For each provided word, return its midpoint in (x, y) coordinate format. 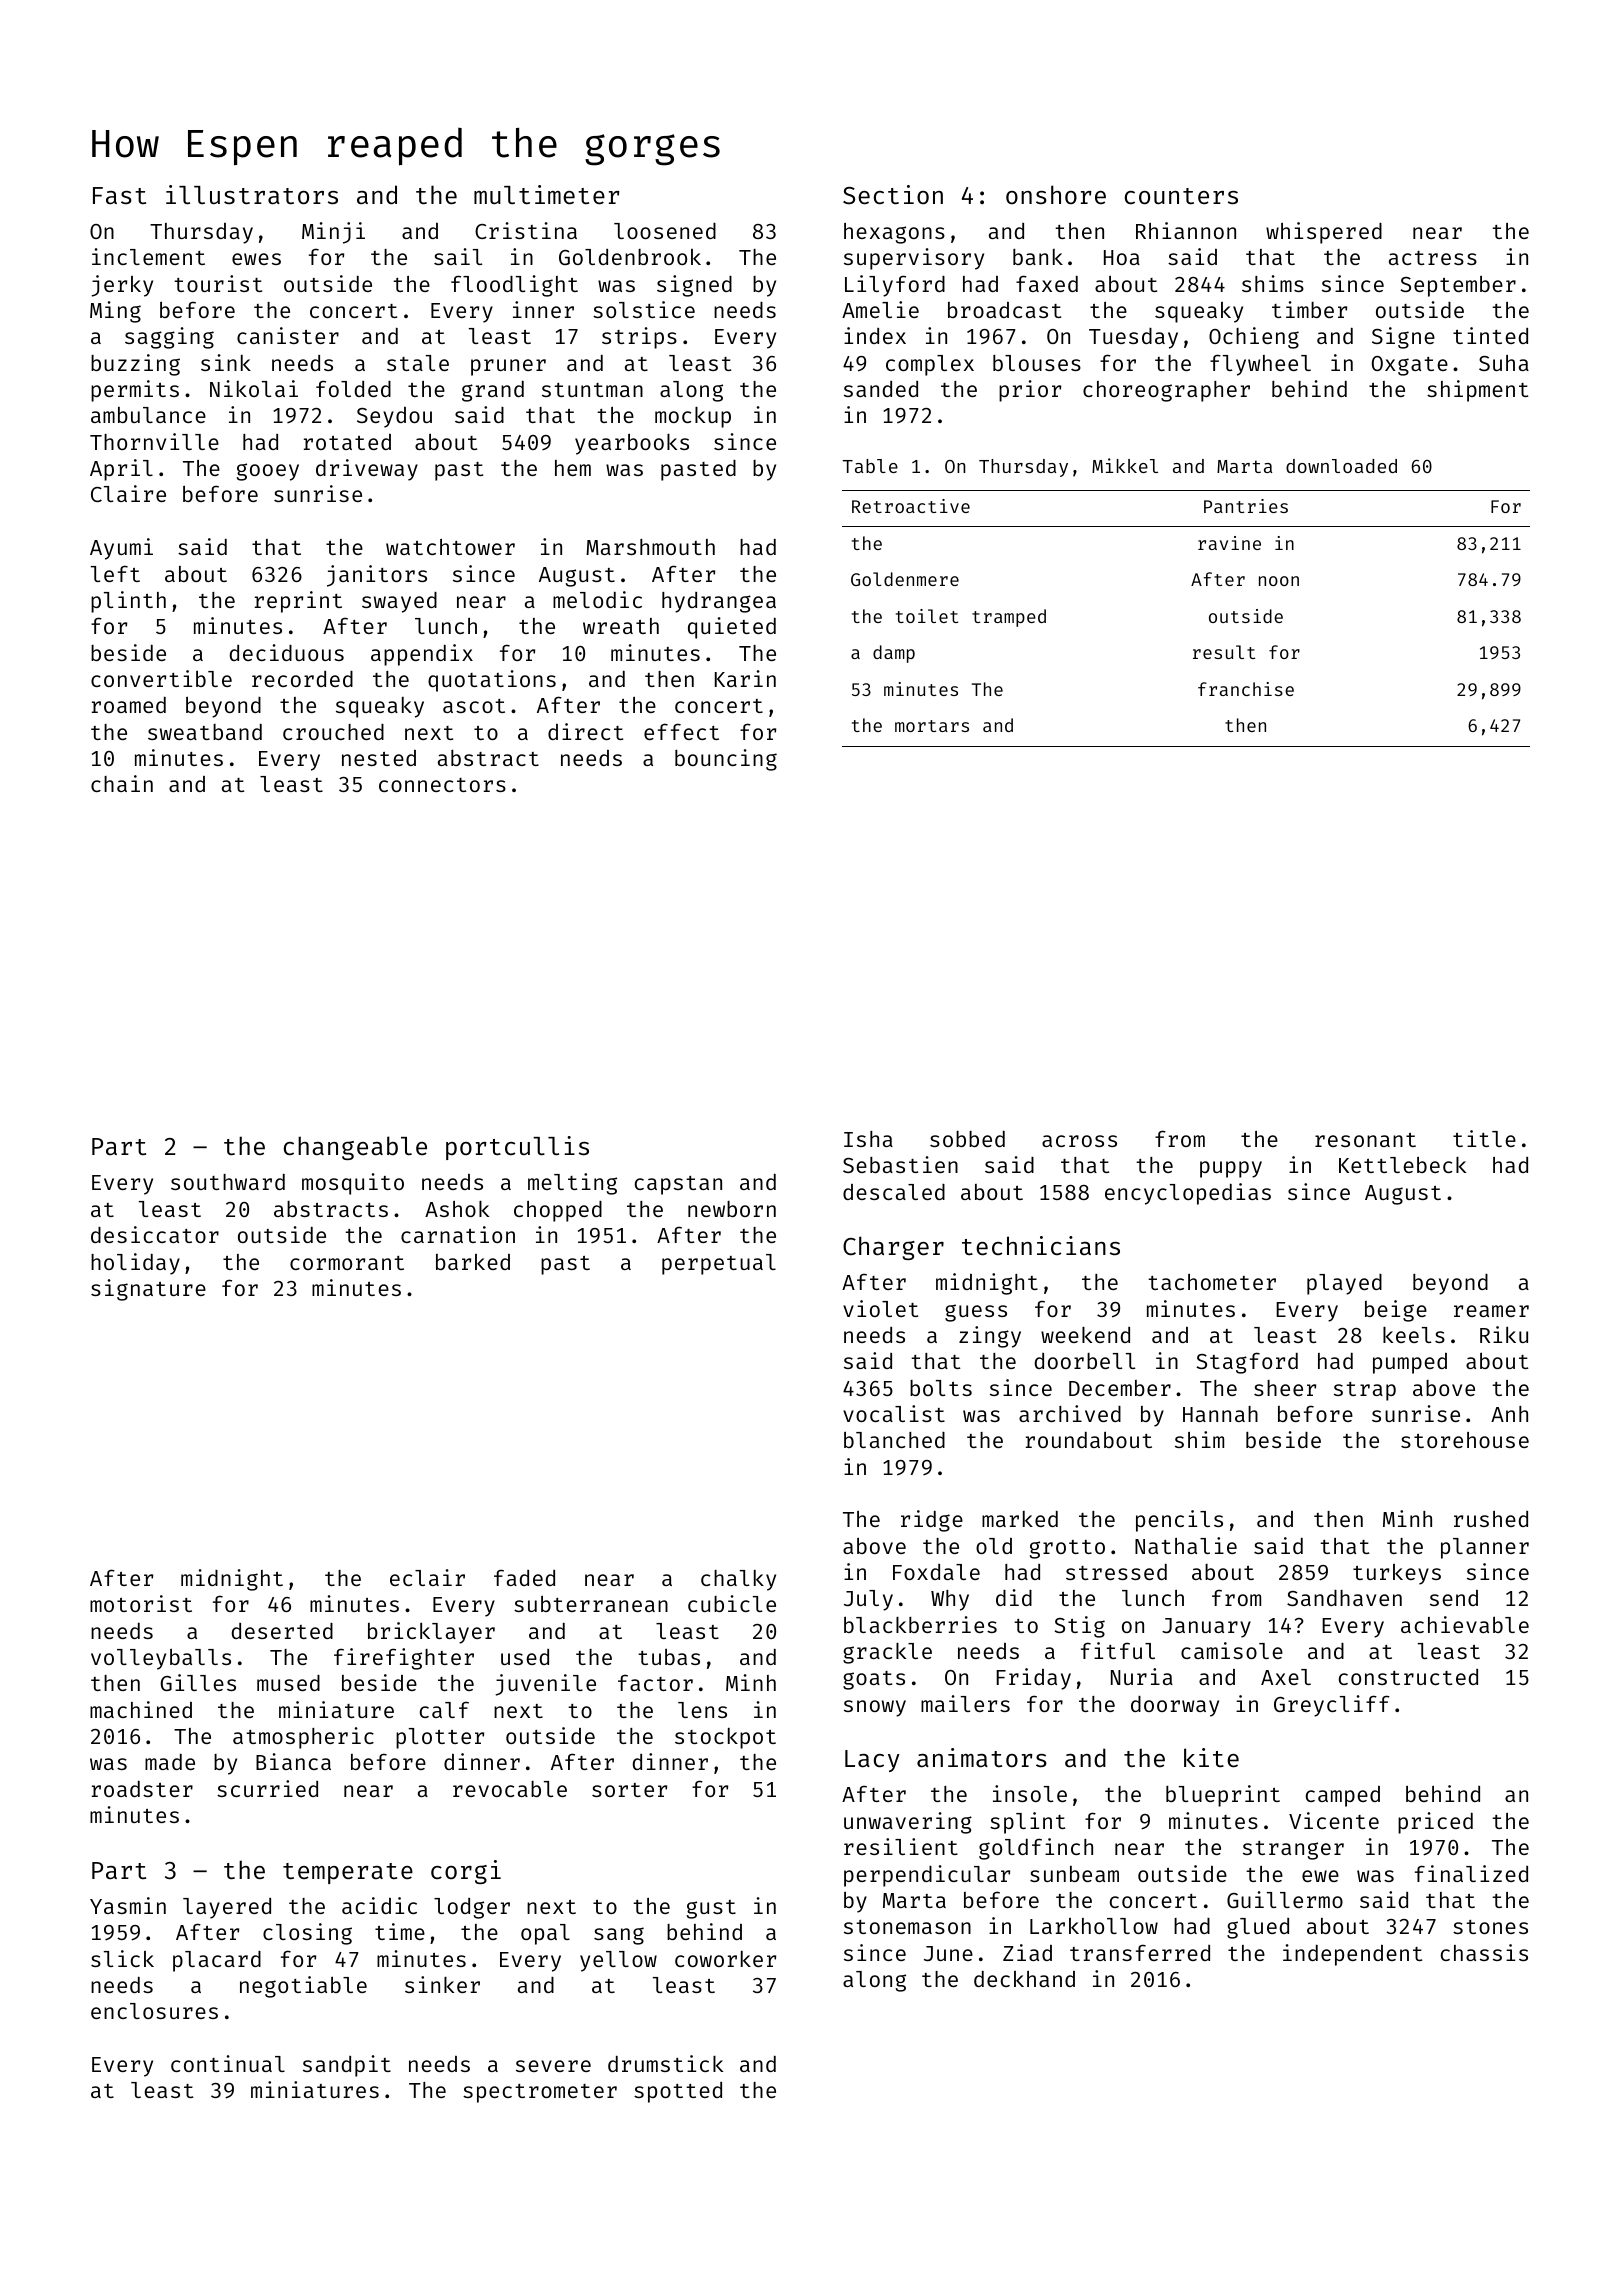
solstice (644, 309)
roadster (142, 1789)
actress (1433, 258)
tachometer (1212, 1282)
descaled (894, 1192)
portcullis (517, 1148)
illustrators (252, 195)
